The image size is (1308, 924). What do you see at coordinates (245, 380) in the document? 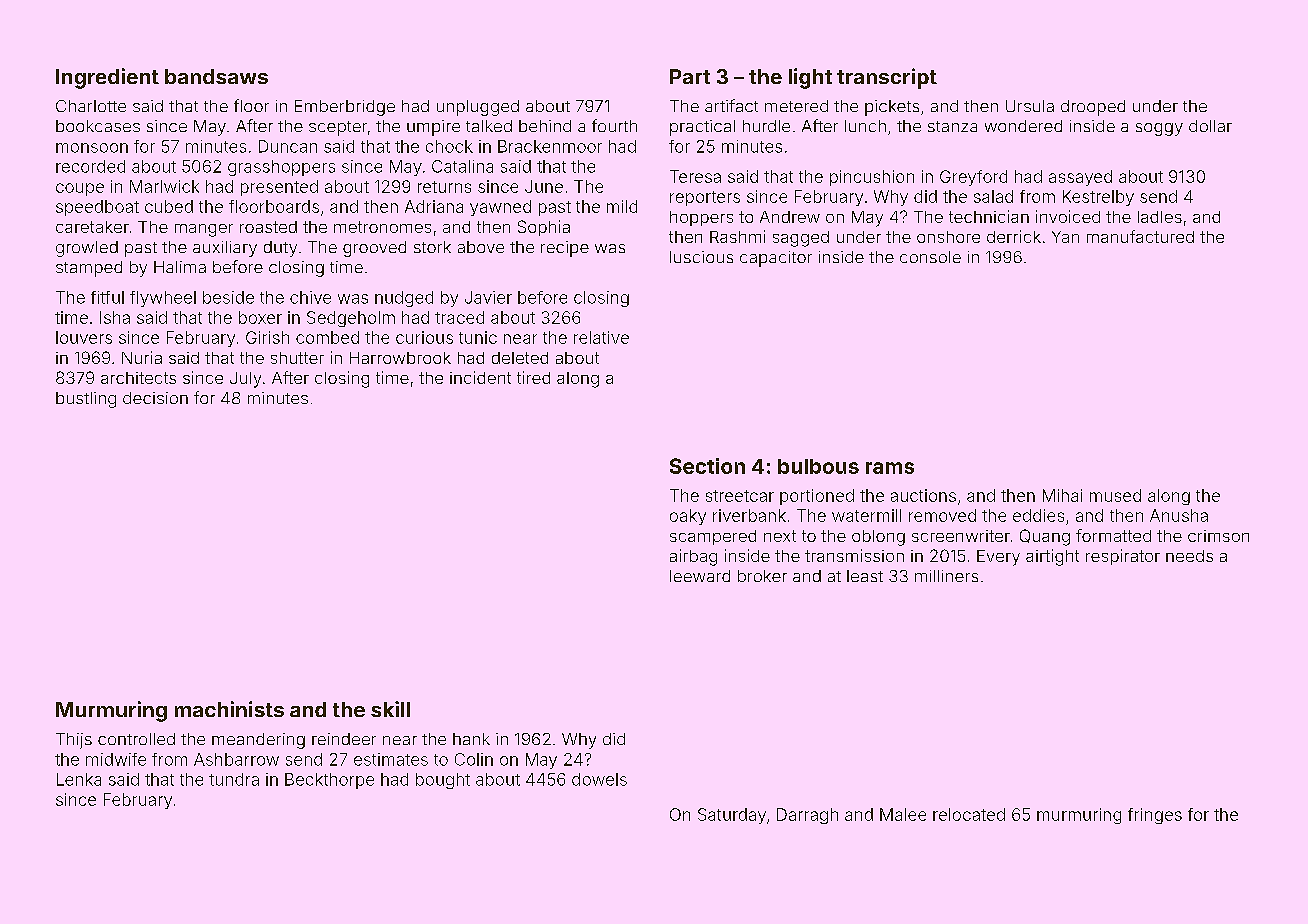
I see `July` at bounding box center [245, 380].
